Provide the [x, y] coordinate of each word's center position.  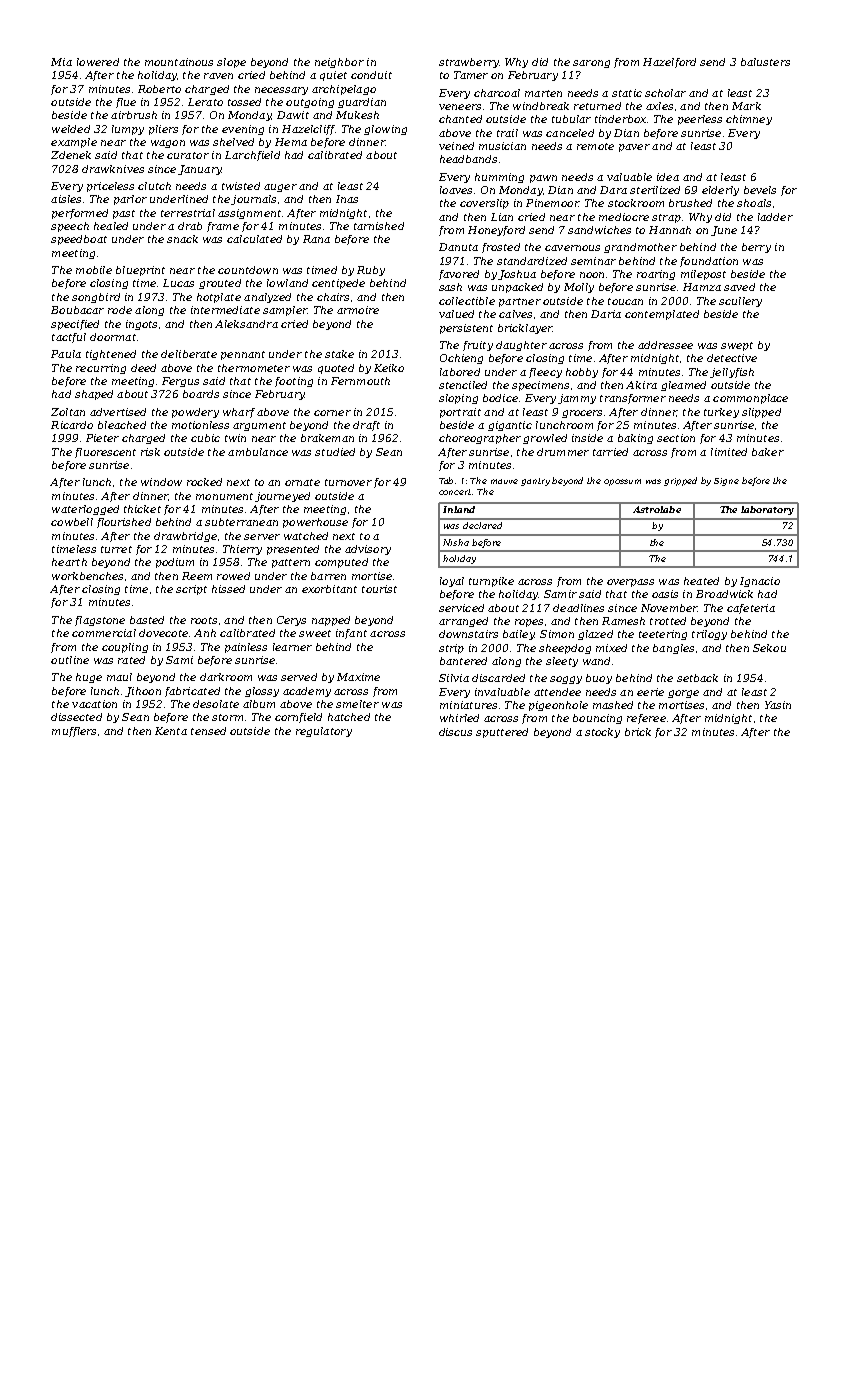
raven [218, 76]
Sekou [769, 648]
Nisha [456, 542]
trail [507, 133]
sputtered [502, 733]
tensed [208, 731]
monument [224, 496]
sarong [591, 64]
